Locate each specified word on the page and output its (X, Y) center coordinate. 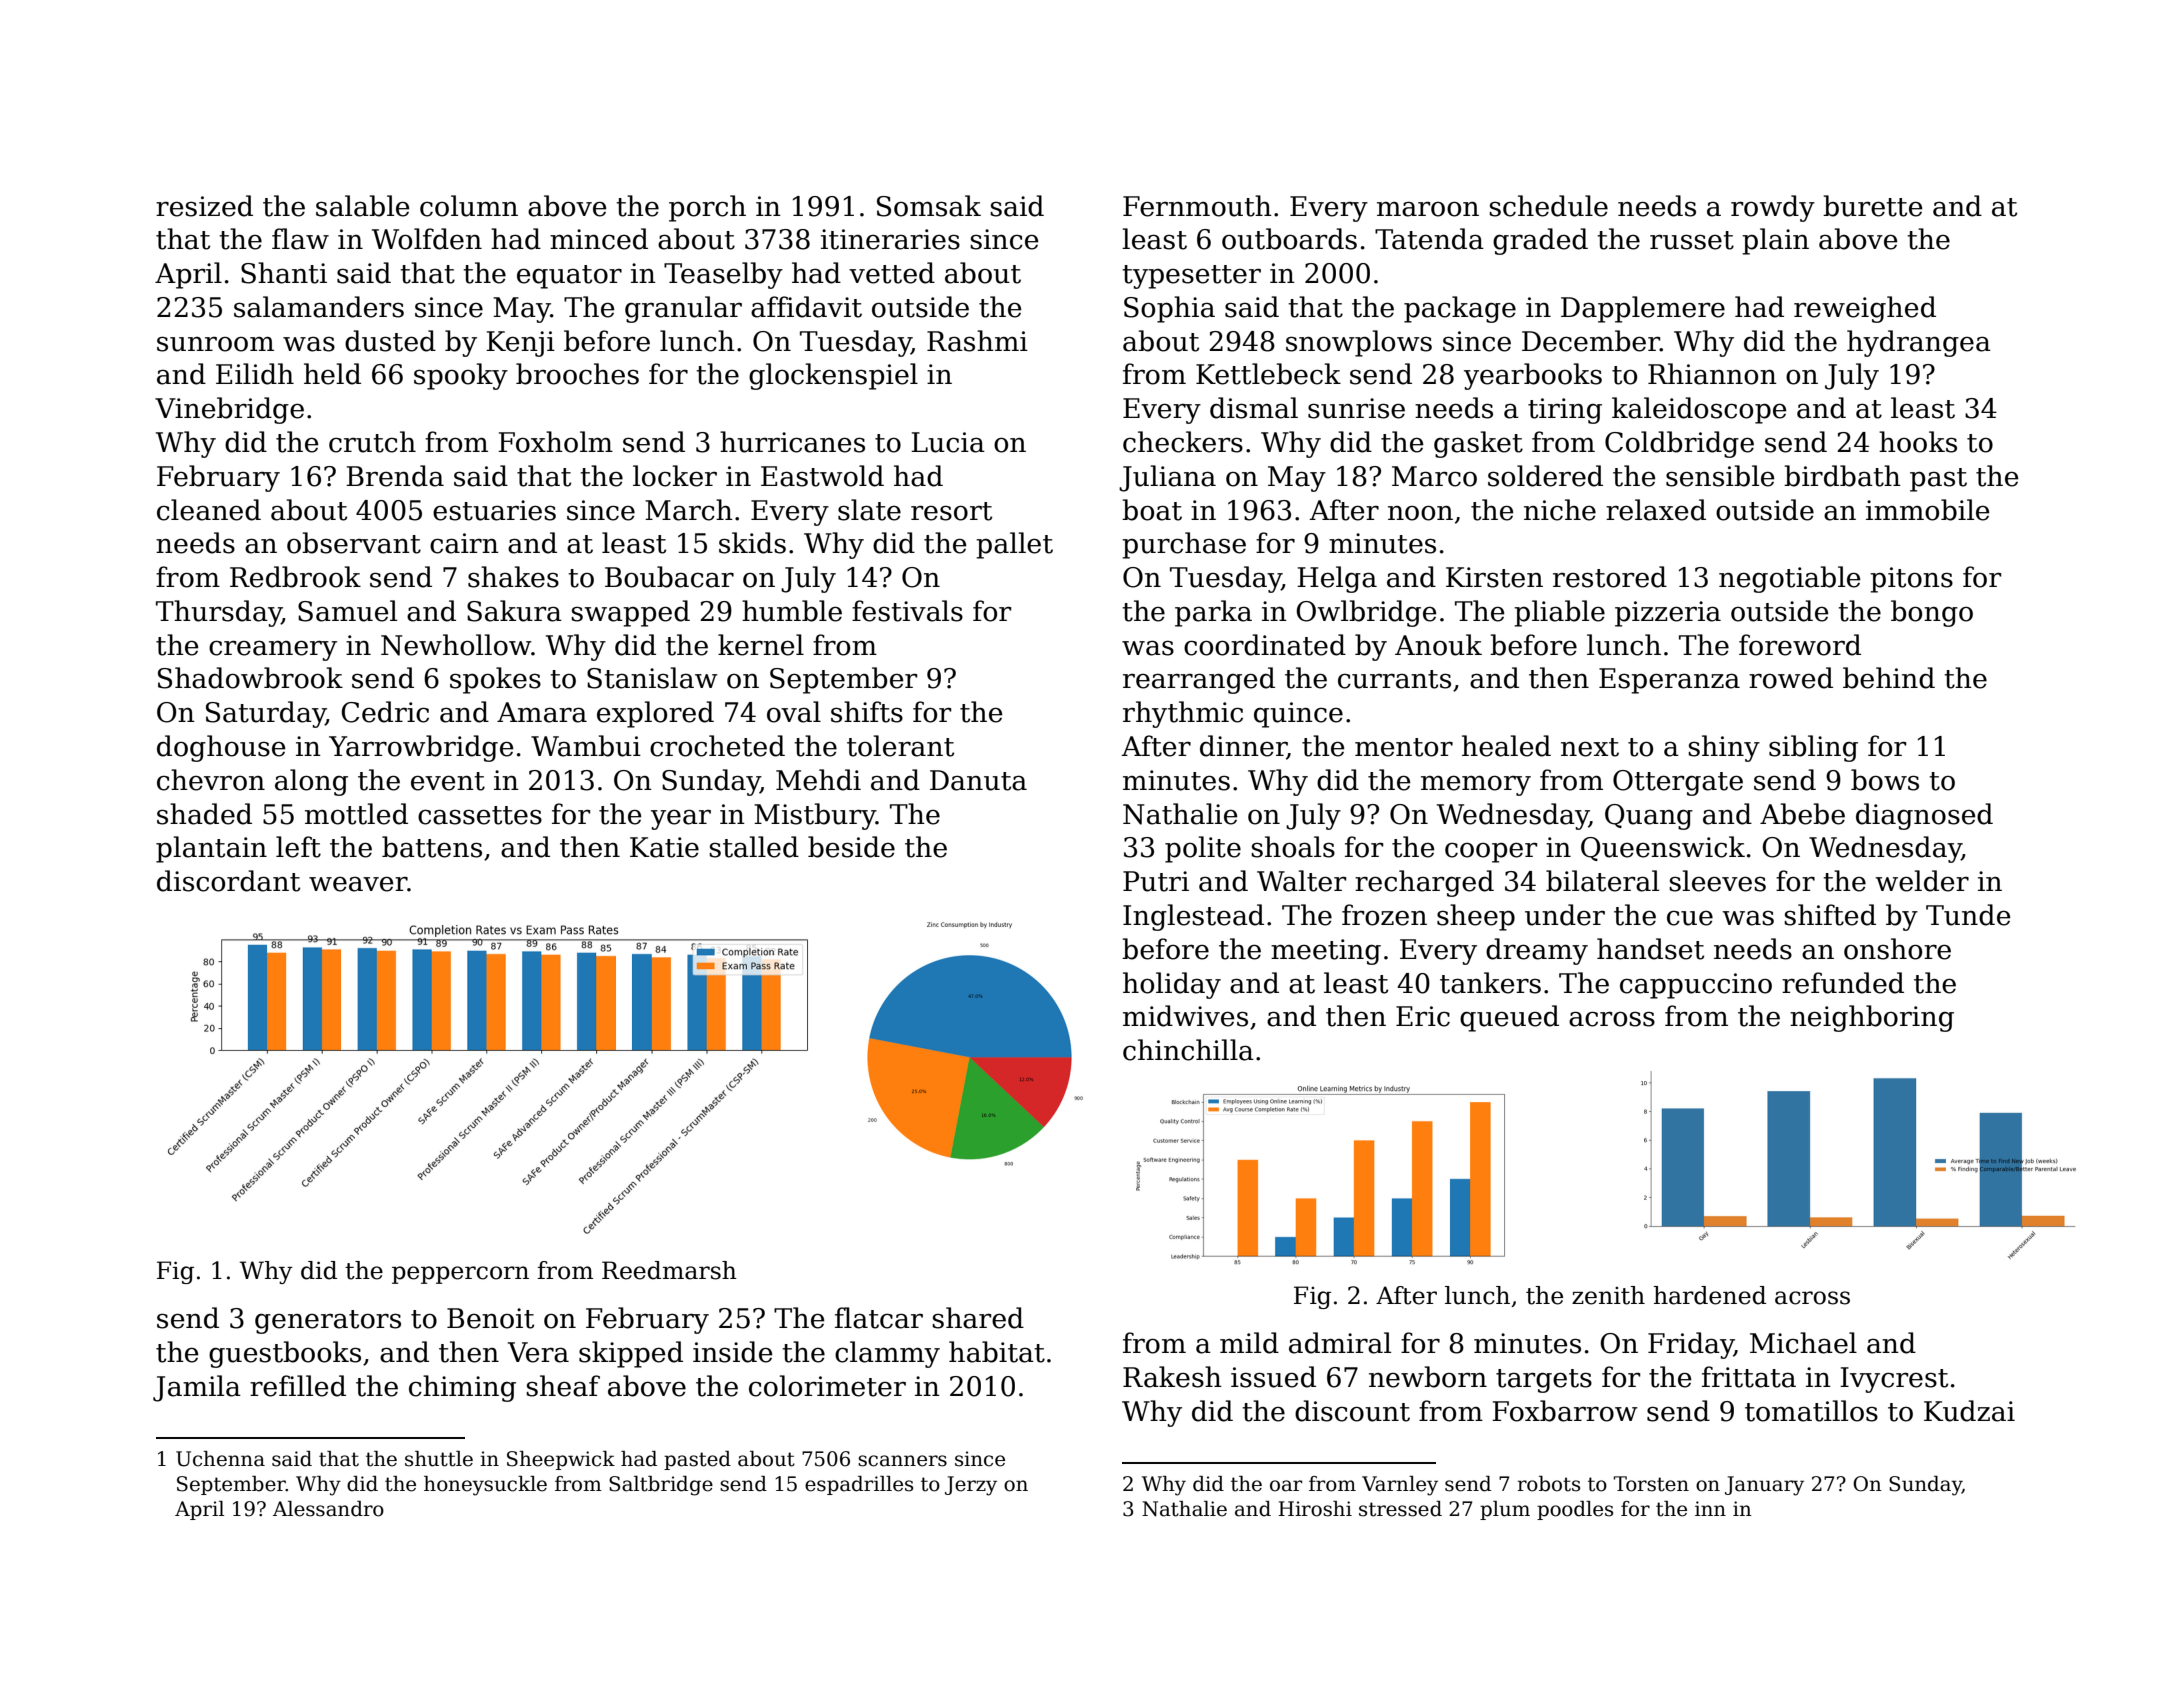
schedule (1548, 206)
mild (1249, 1343)
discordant (228, 881)
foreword (1800, 645)
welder (1922, 881)
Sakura (514, 611)
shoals (1293, 847)
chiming (462, 1388)
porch (707, 208)
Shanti (284, 273)
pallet (1014, 545)
